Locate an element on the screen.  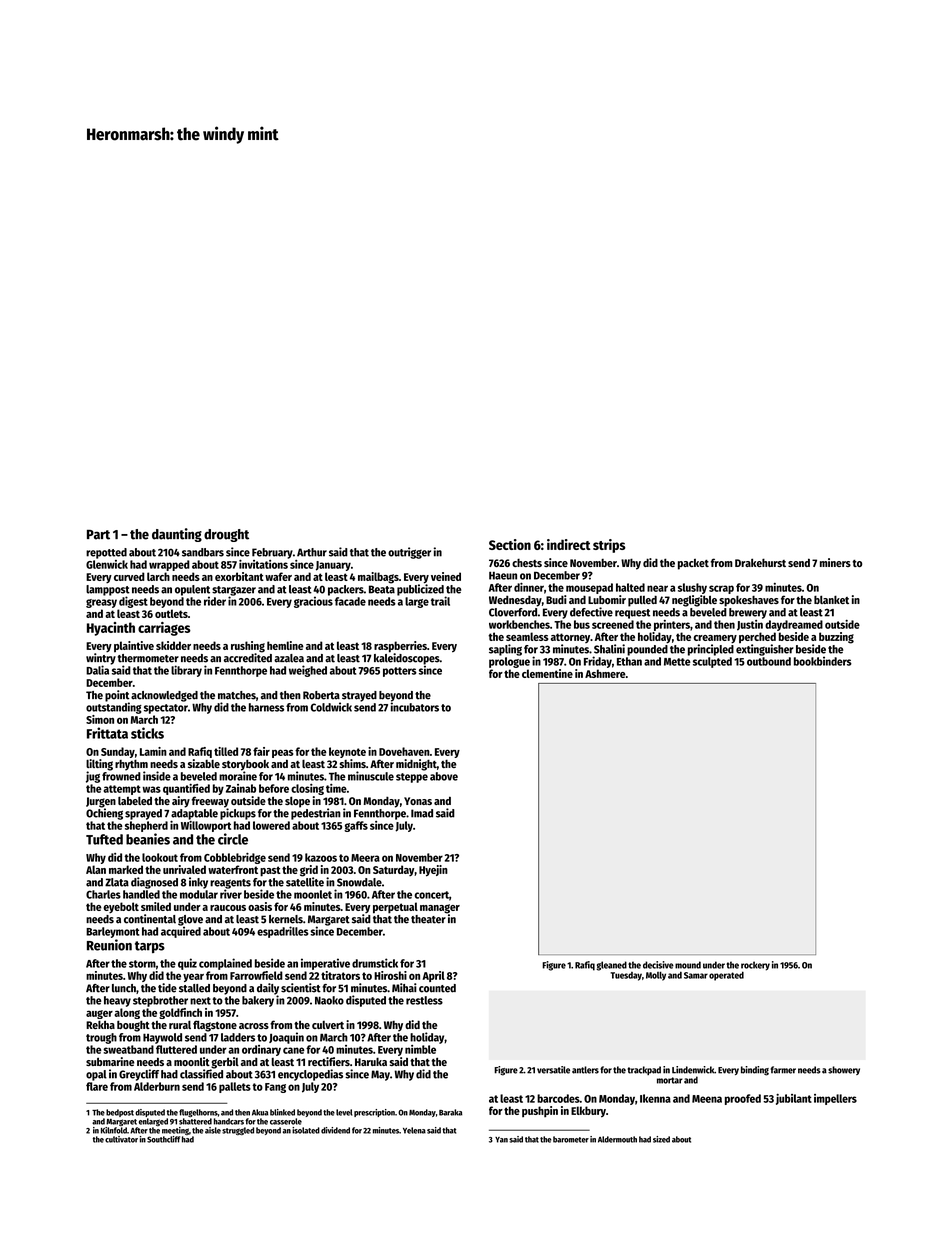
workbenches is located at coordinates (519, 624).
